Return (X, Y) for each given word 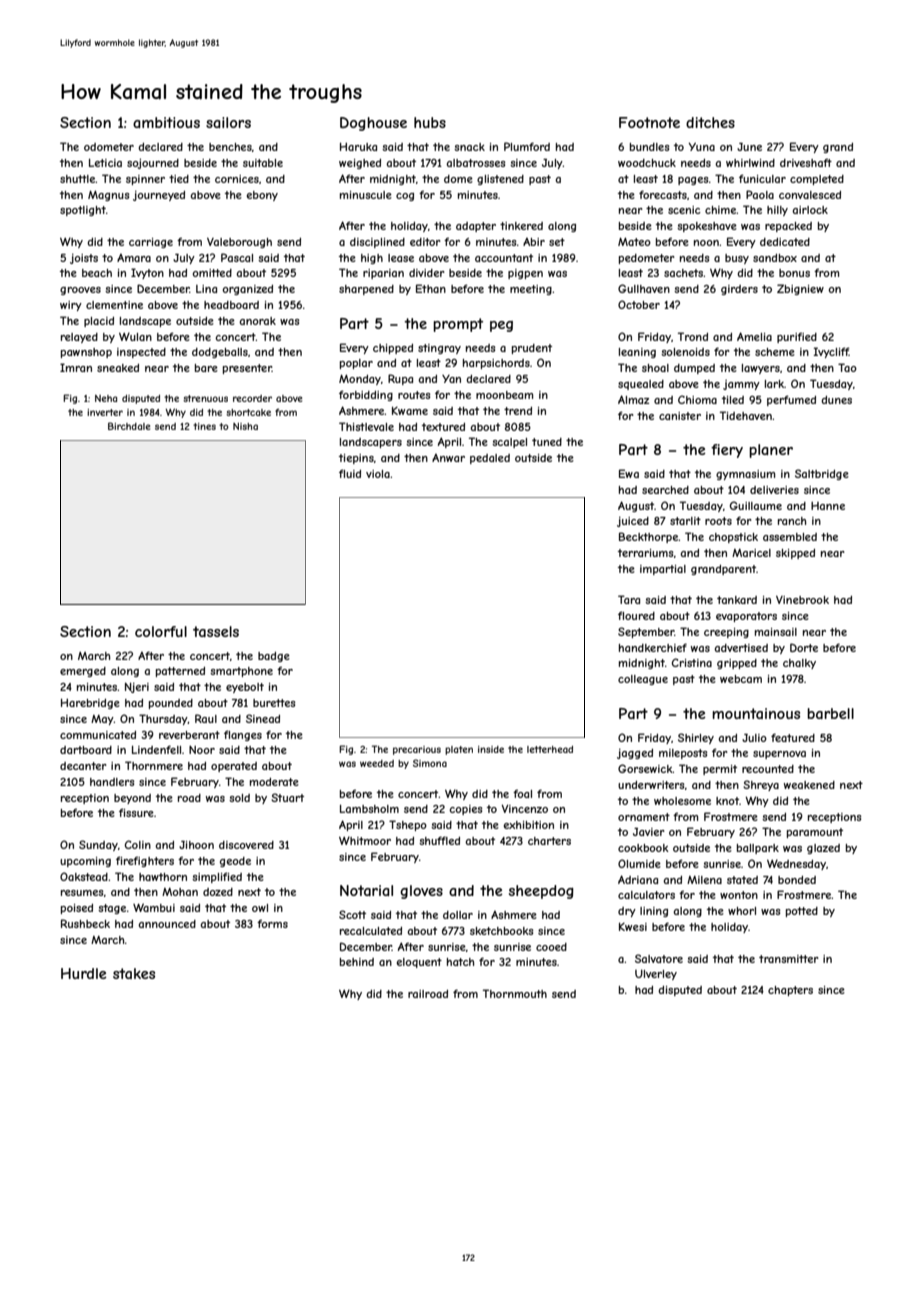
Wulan (135, 336)
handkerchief (653, 647)
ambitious (166, 122)
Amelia (754, 336)
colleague (643, 680)
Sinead (263, 718)
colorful (161, 631)
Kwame (410, 410)
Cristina (692, 662)
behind (357, 962)
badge (274, 657)
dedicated (785, 242)
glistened (500, 180)
